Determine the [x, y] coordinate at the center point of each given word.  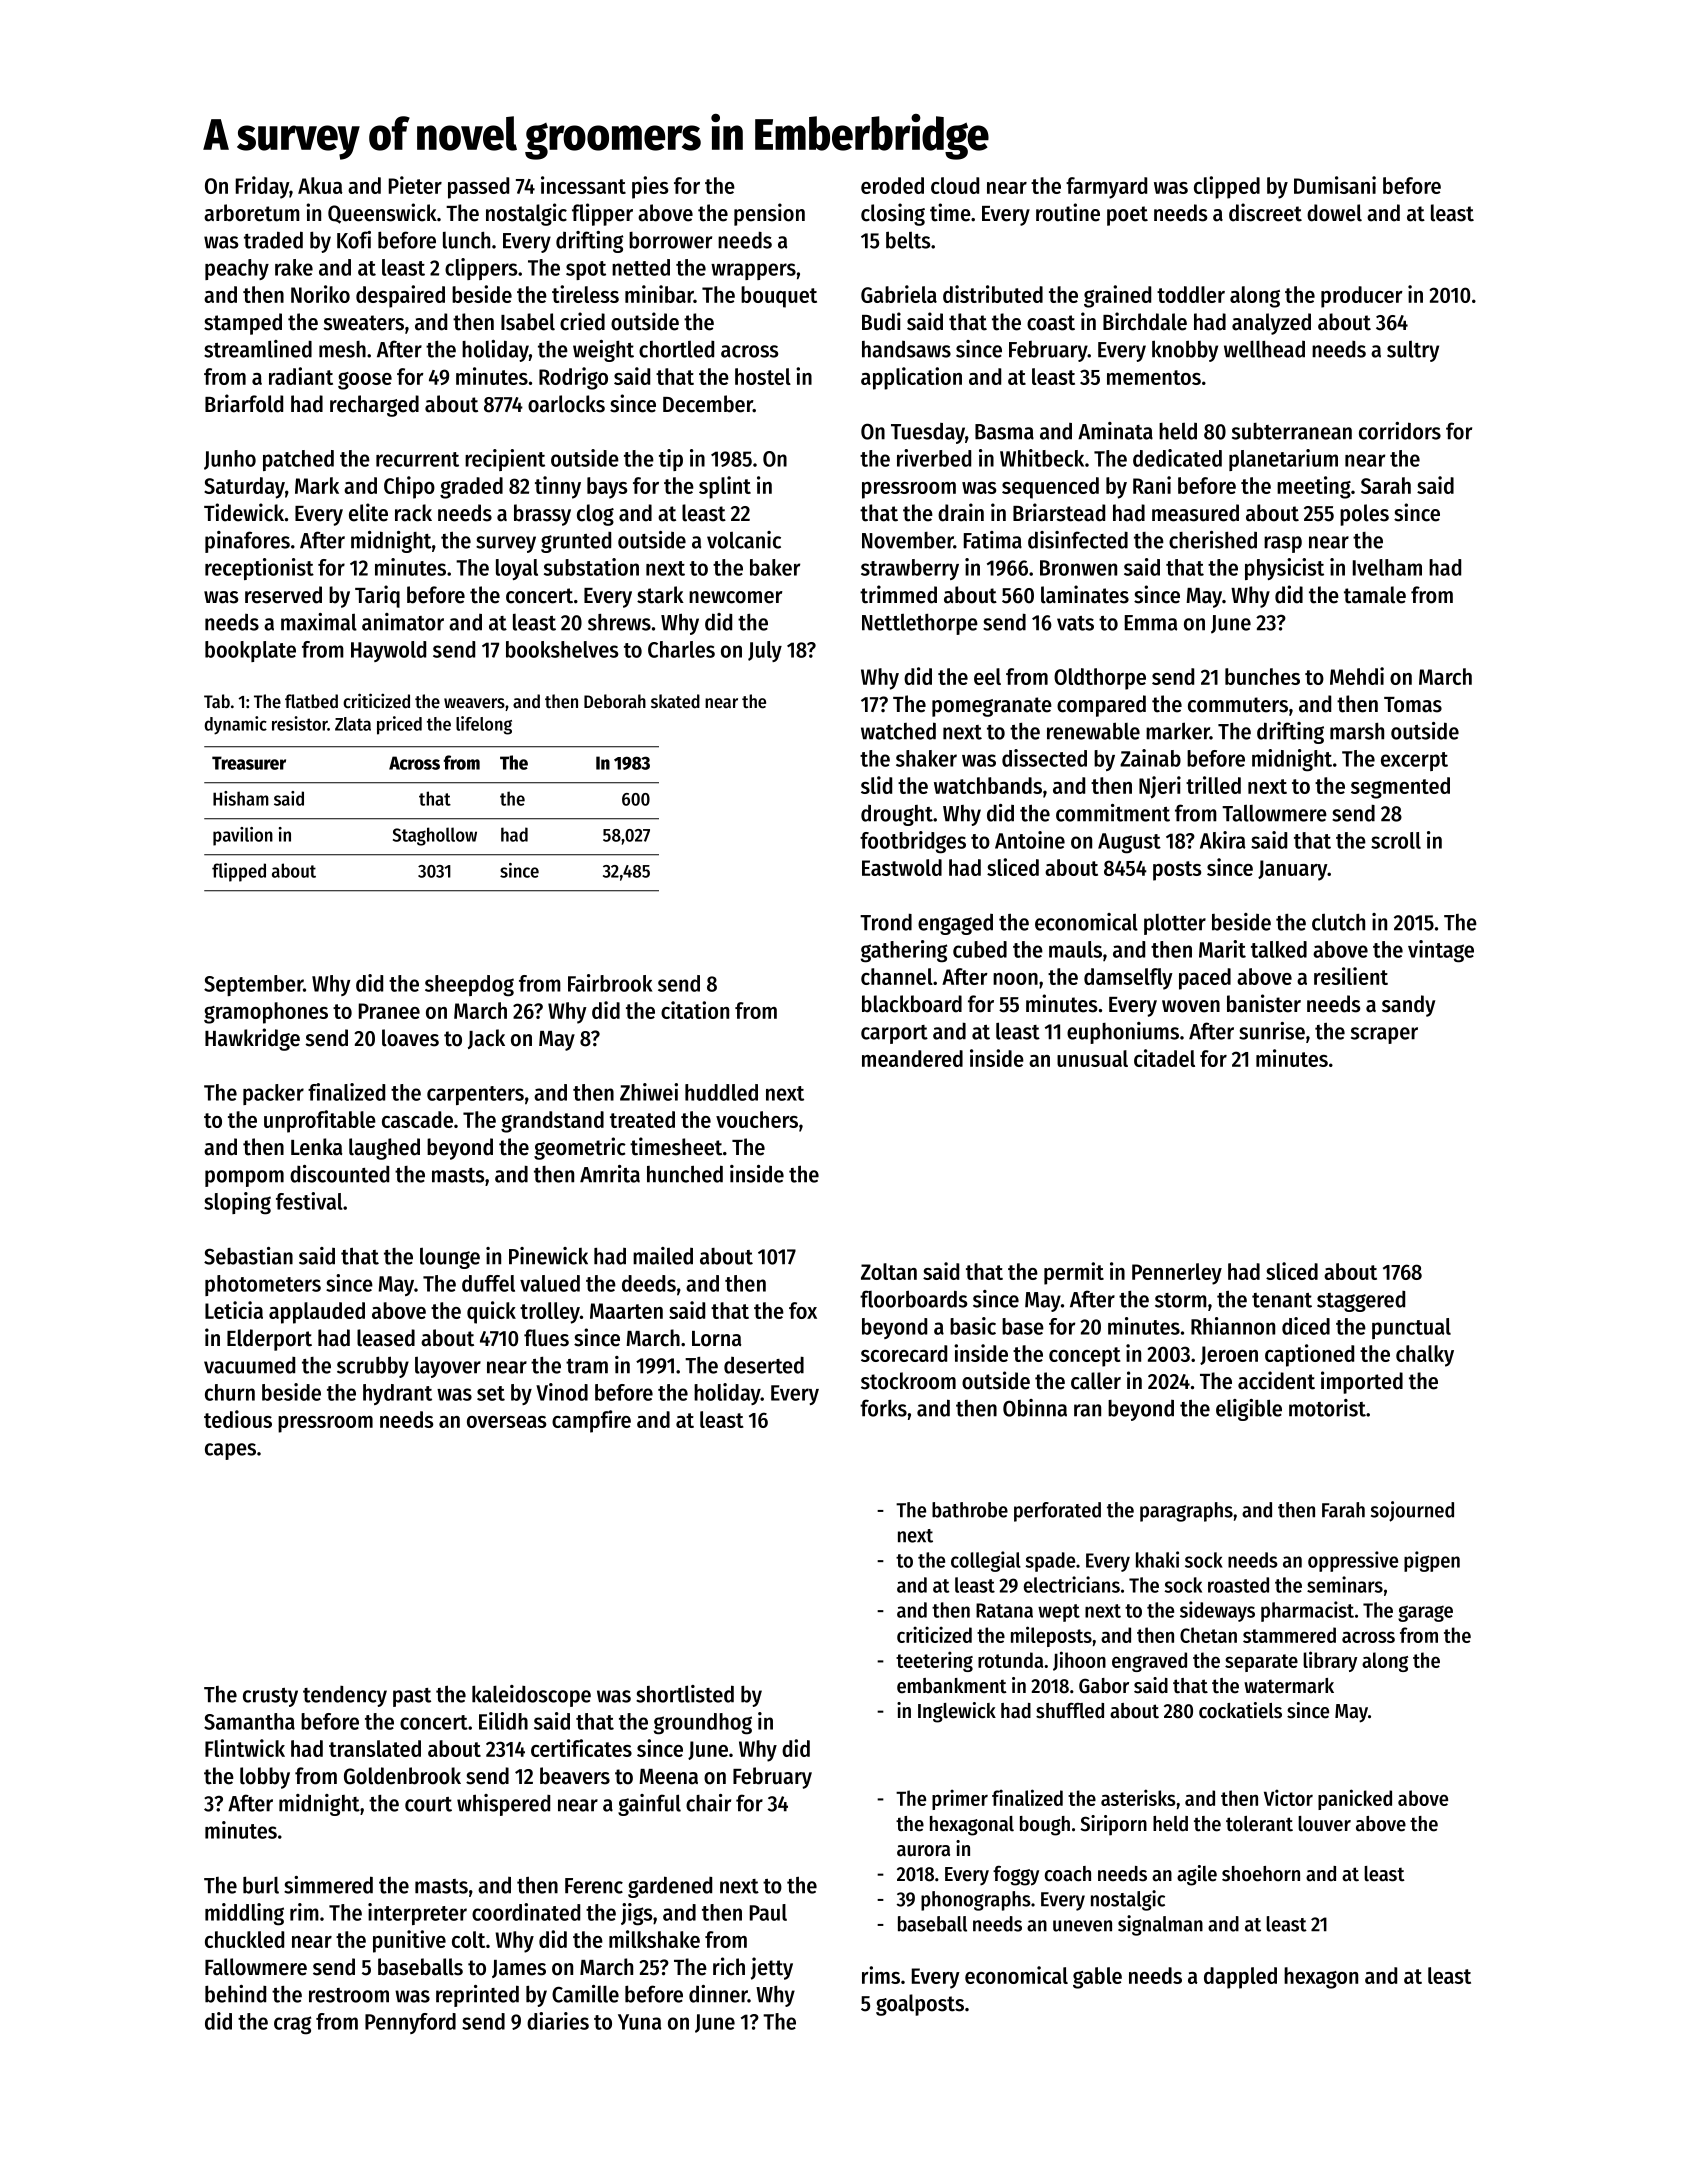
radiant [301, 376]
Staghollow [435, 836]
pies [650, 187]
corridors [1400, 431]
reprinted [477, 1996]
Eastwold [902, 867]
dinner [718, 1994]
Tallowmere [1274, 813]
